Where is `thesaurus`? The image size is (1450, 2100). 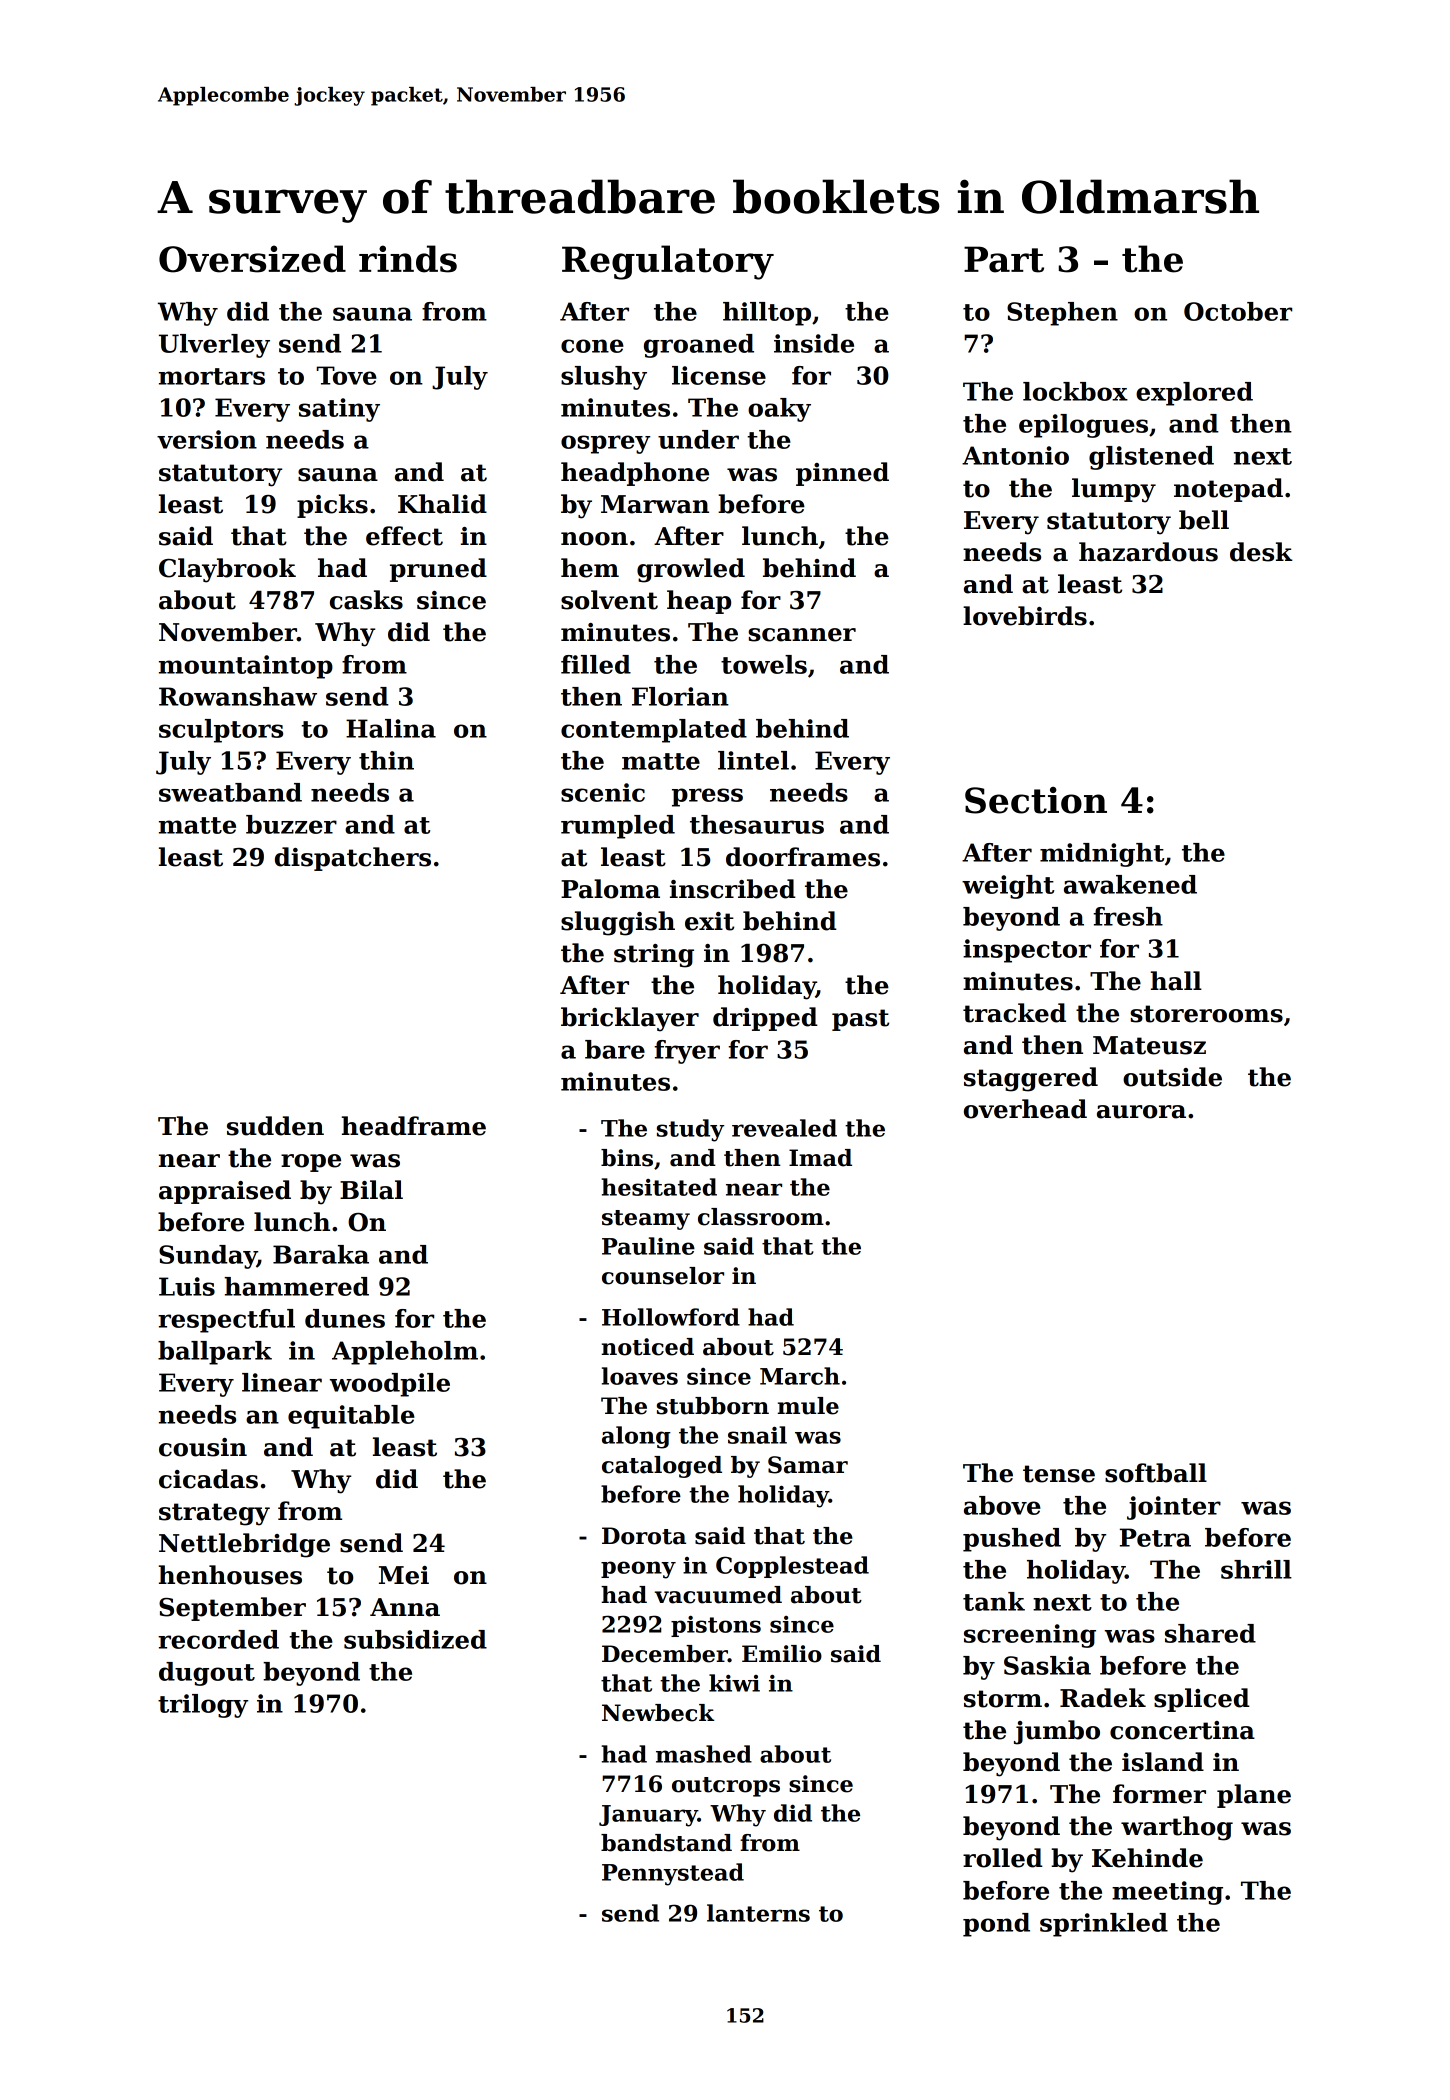
thesaurus is located at coordinates (757, 824).
